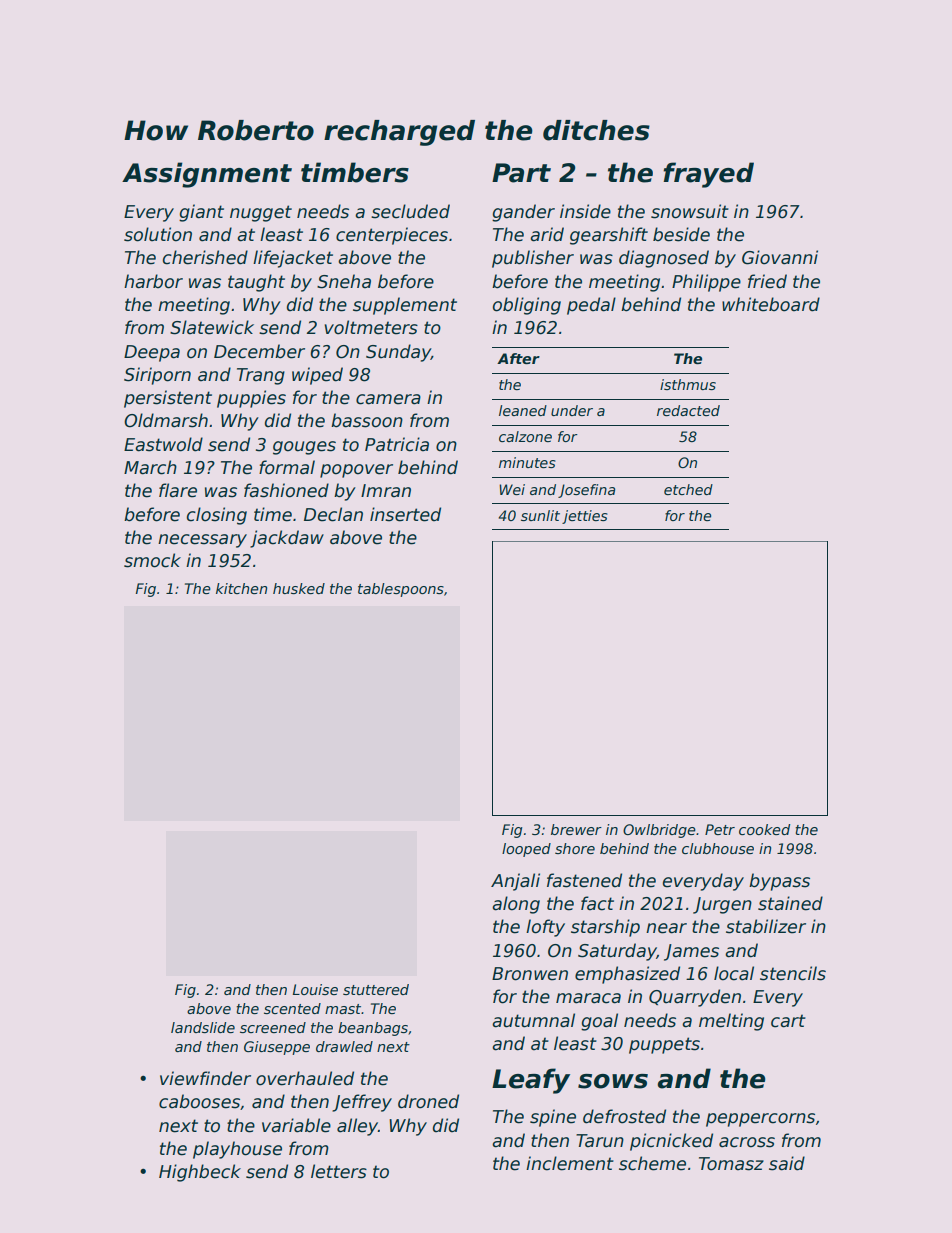 Image resolution: width=952 pixels, height=1233 pixels. What do you see at coordinates (299, 588) in the document?
I see `husked` at bounding box center [299, 588].
